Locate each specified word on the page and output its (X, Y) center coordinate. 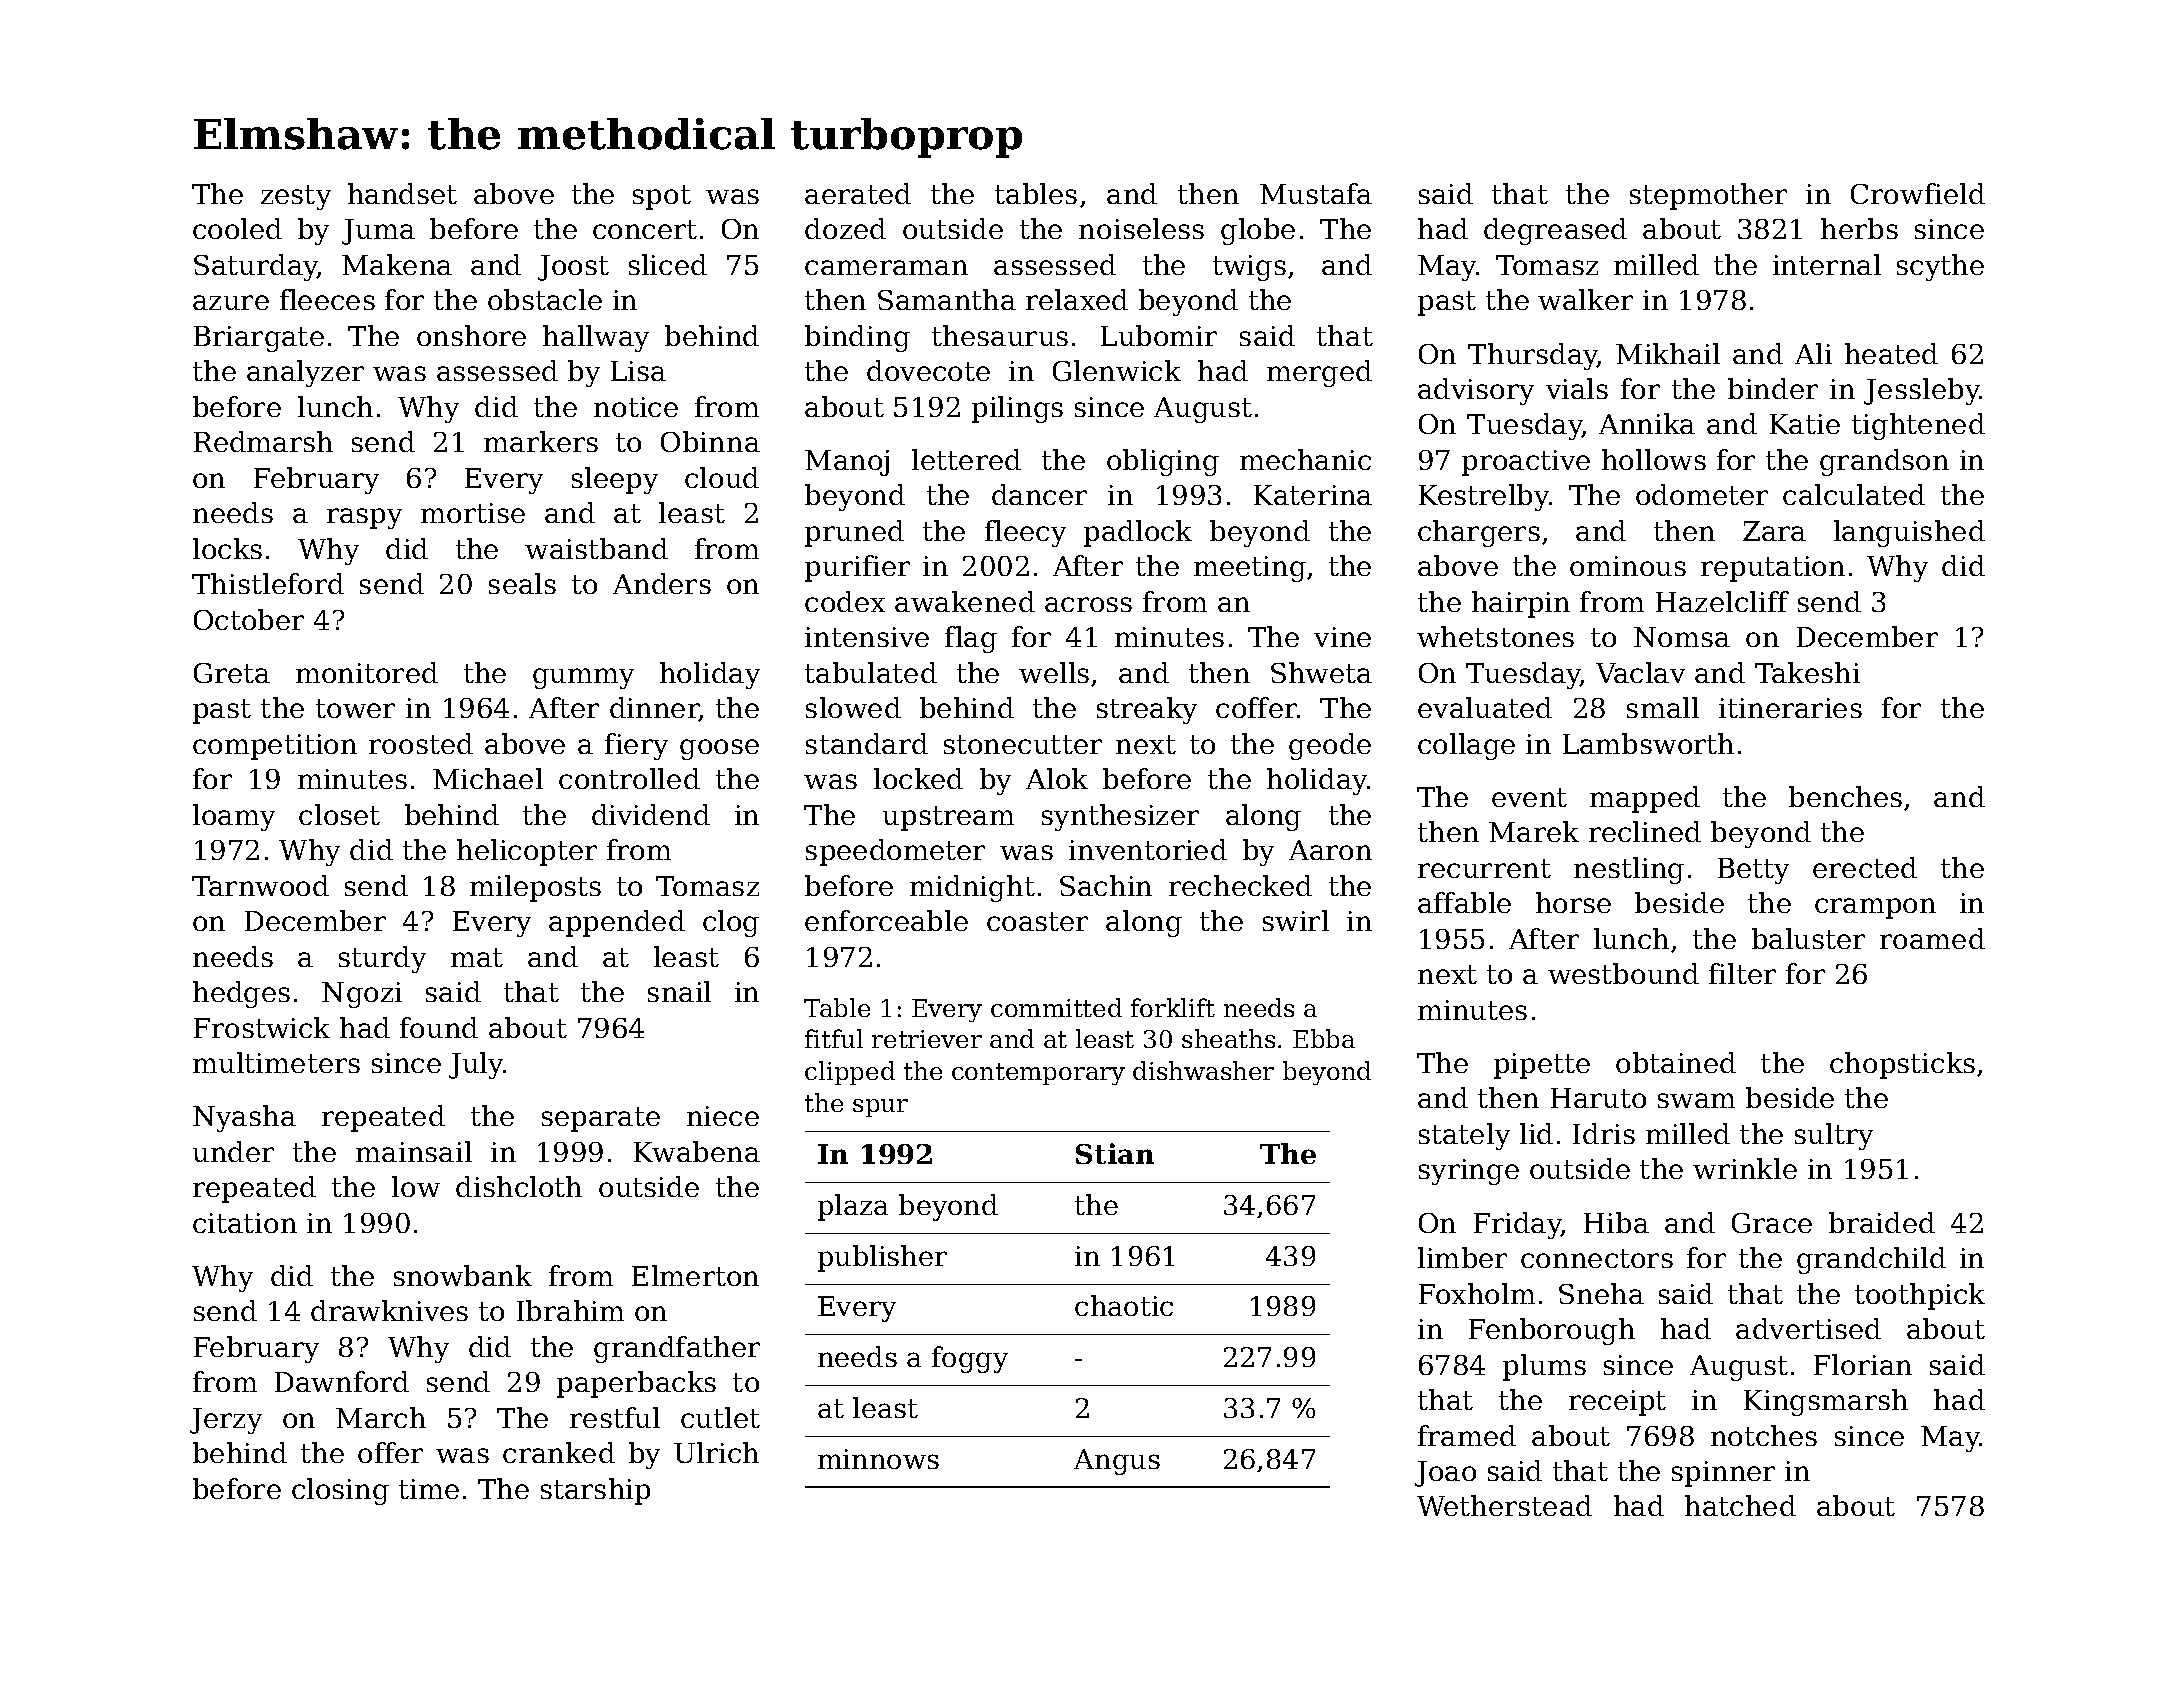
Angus (1117, 1462)
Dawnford (342, 1381)
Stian (1115, 1153)
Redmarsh (263, 441)
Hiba (1616, 1222)
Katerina (1313, 495)
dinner (654, 709)
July (476, 1065)
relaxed (1077, 299)
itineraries (1790, 708)
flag (971, 639)
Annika (1647, 423)
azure (231, 302)
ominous (1628, 566)
